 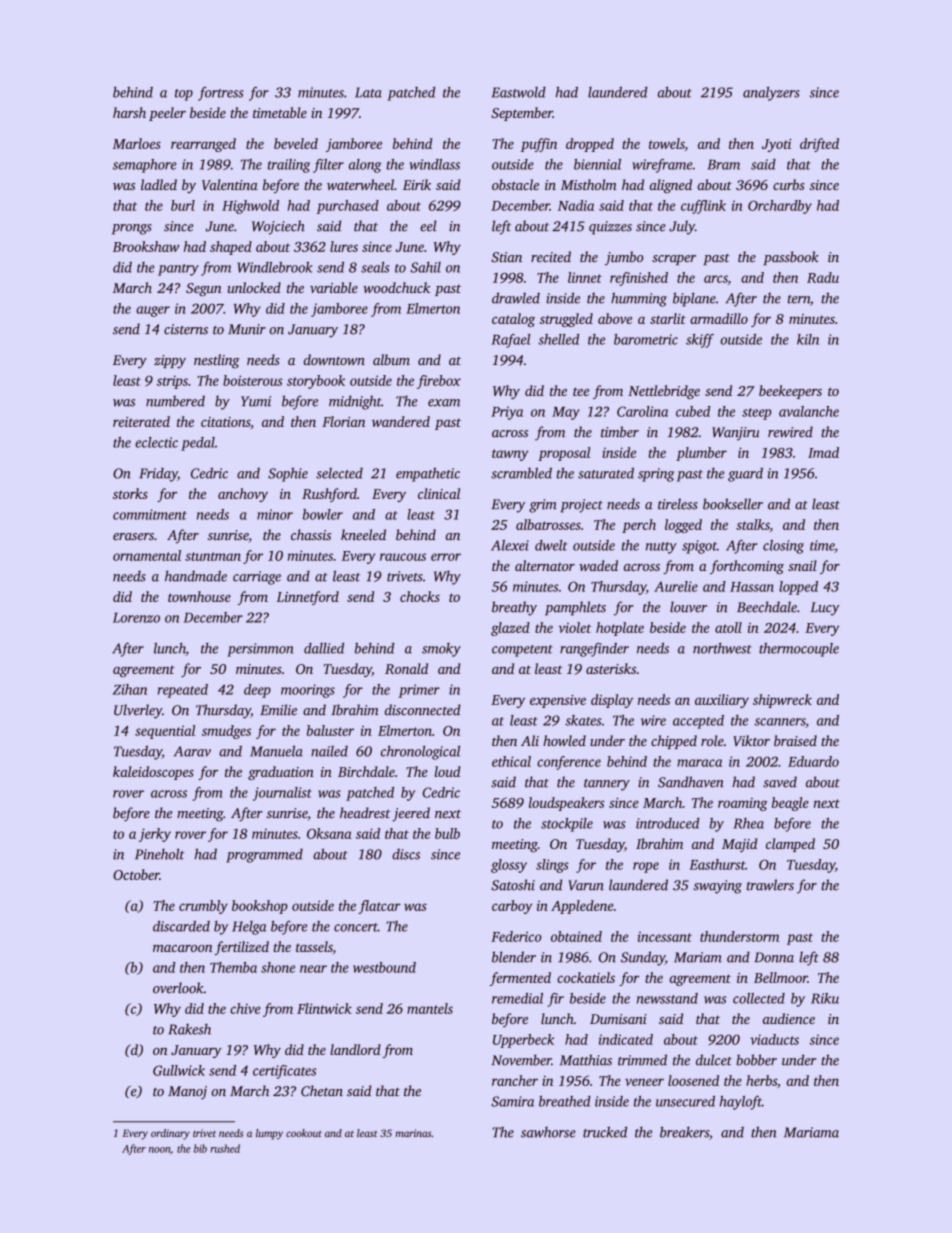 What do you see at coordinates (133, 536) in the page?
I see `erasers` at bounding box center [133, 536].
